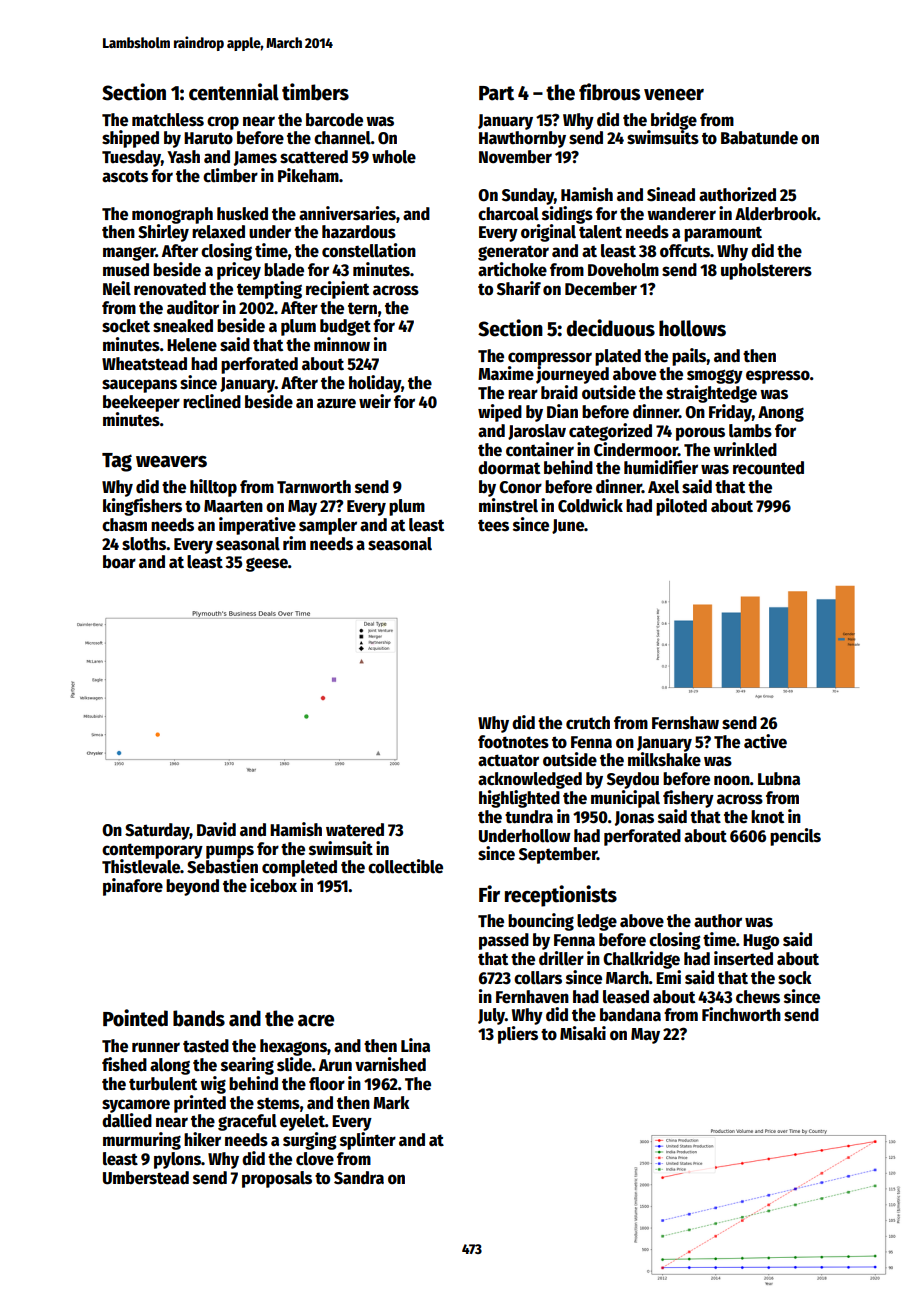 This page has width=924, height=1308. What do you see at coordinates (609, 92) in the page?
I see `fibrous` at bounding box center [609, 92].
